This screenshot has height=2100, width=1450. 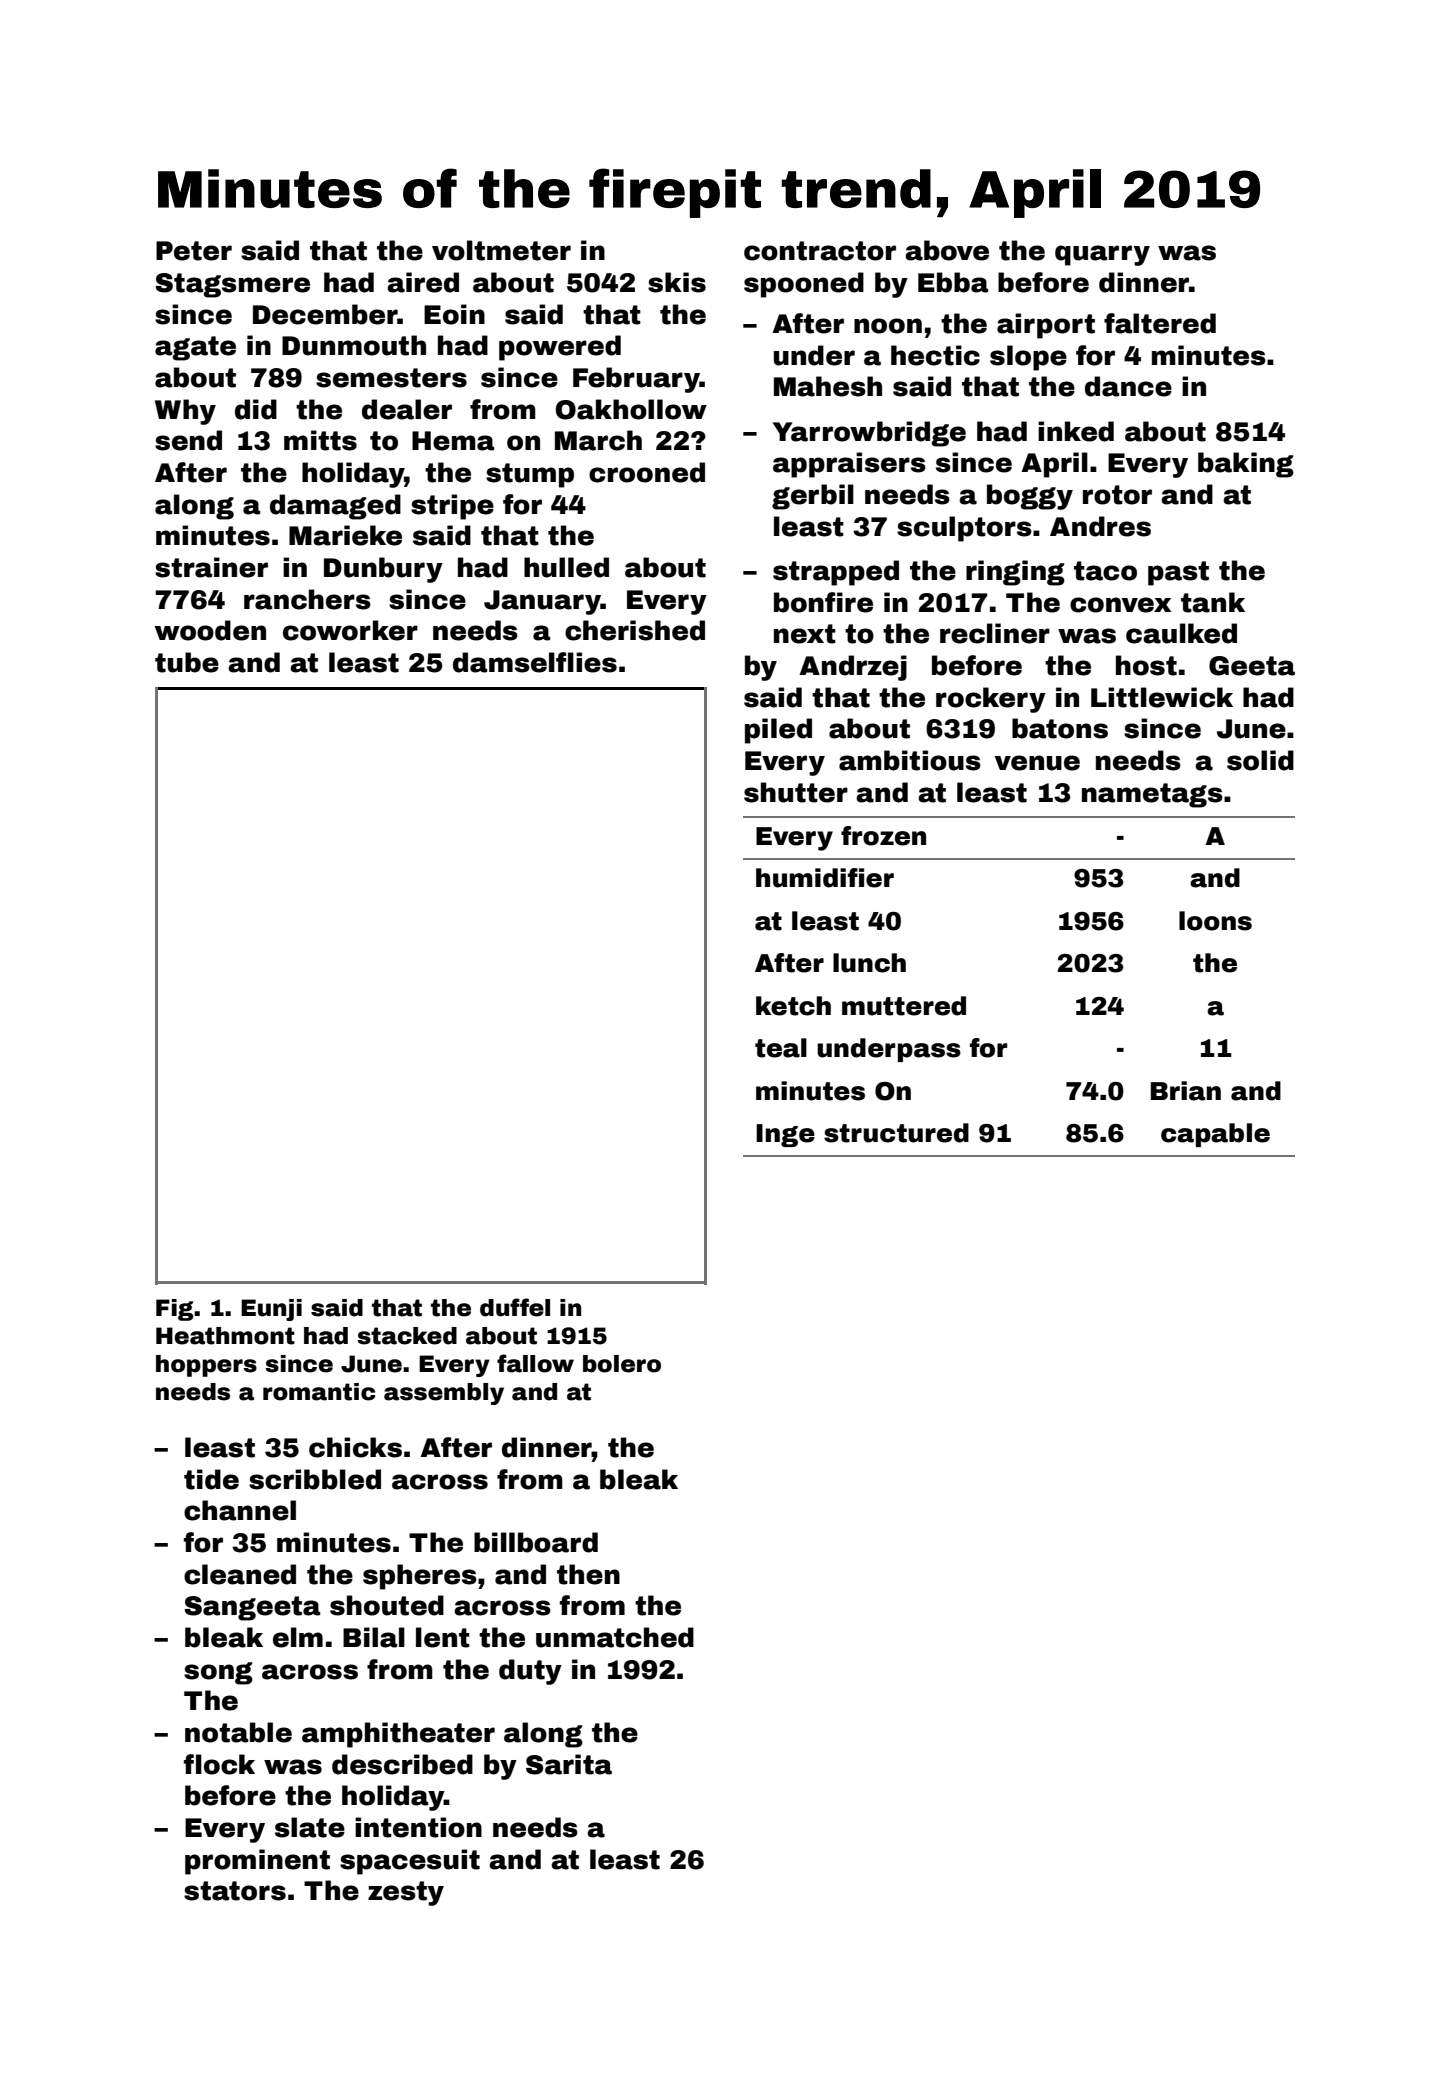 I want to click on damselflies, so click(x=535, y=662).
